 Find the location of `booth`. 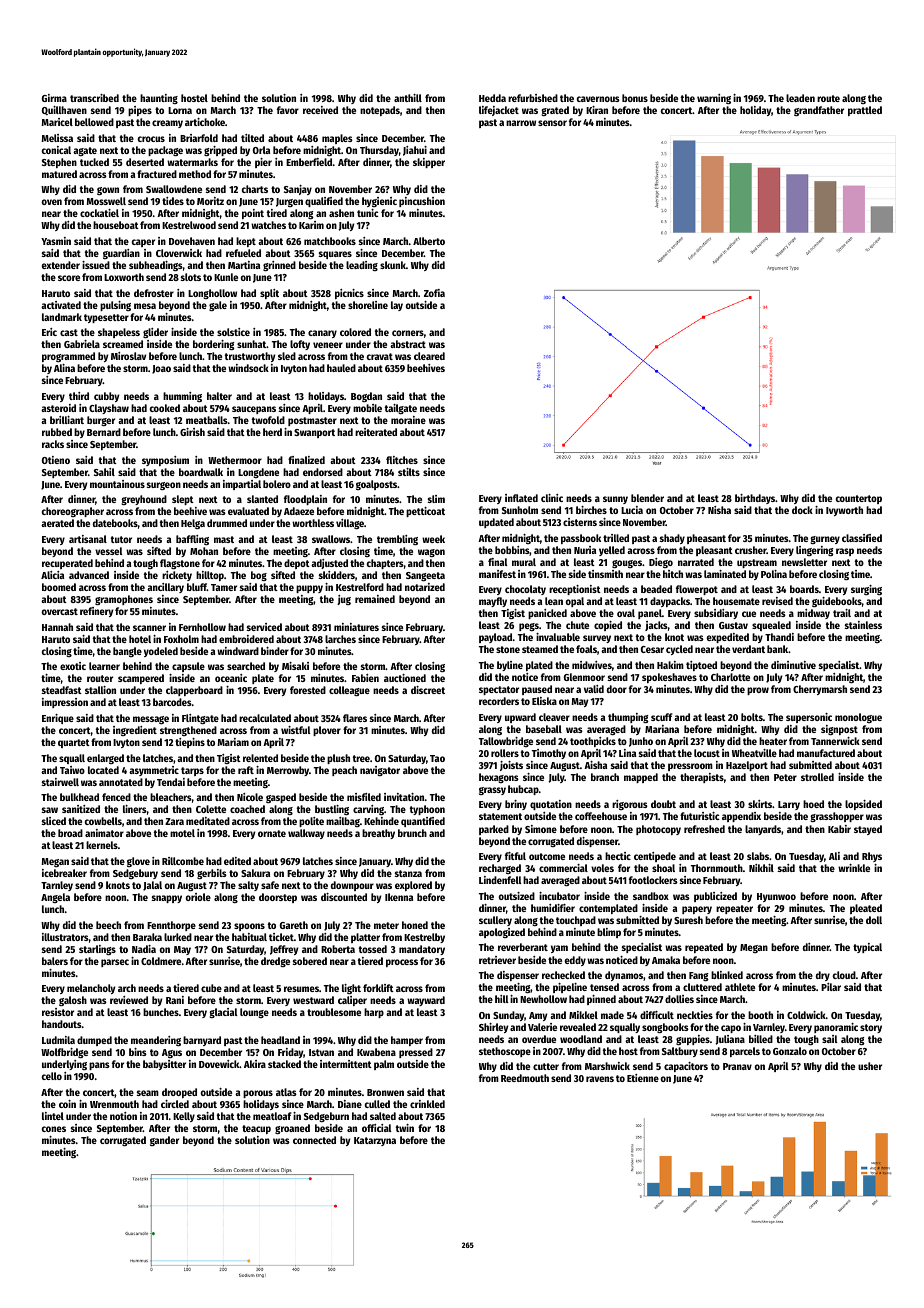

booth is located at coordinates (760, 1015).
